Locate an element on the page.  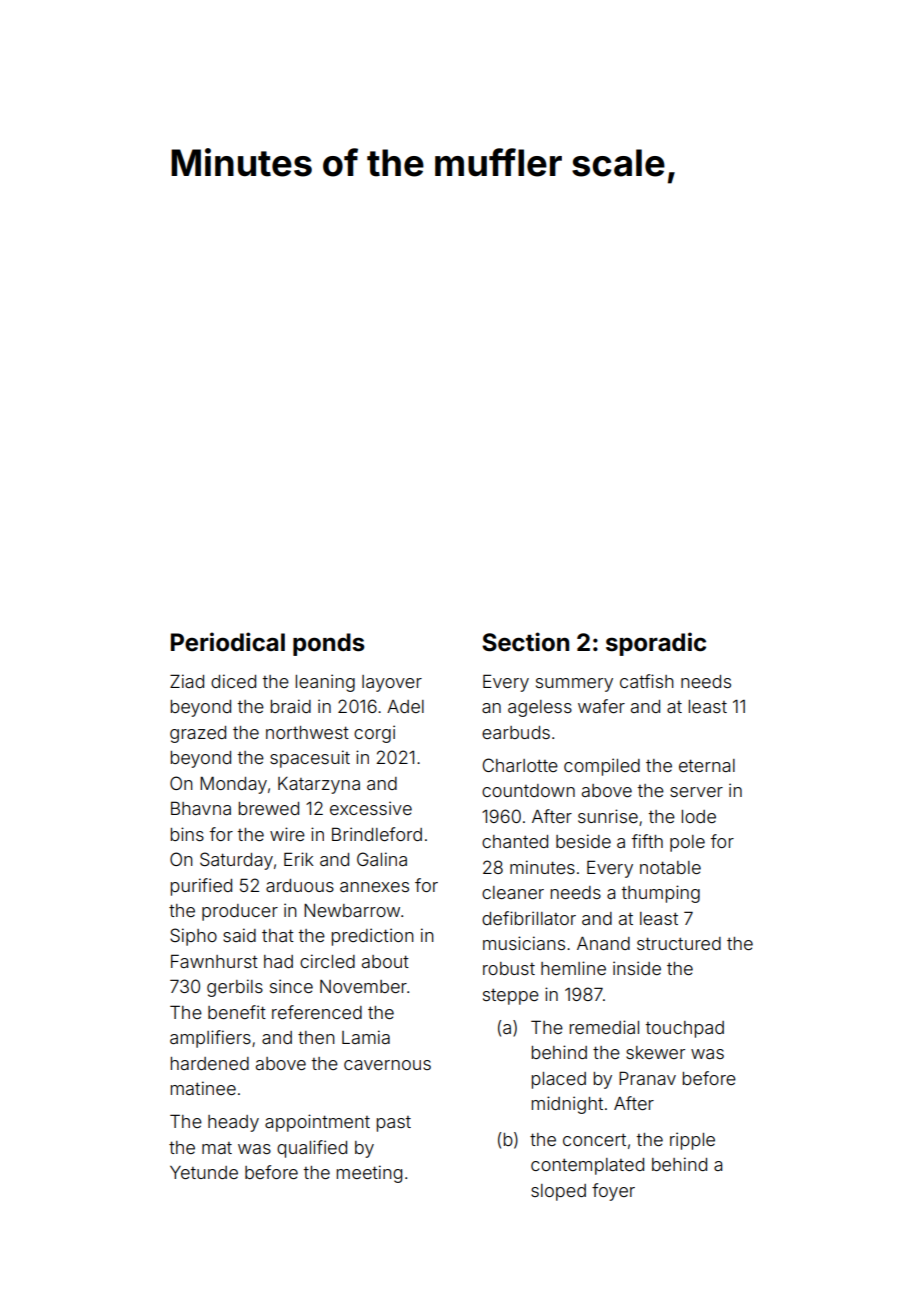
chanted is located at coordinates (515, 841).
